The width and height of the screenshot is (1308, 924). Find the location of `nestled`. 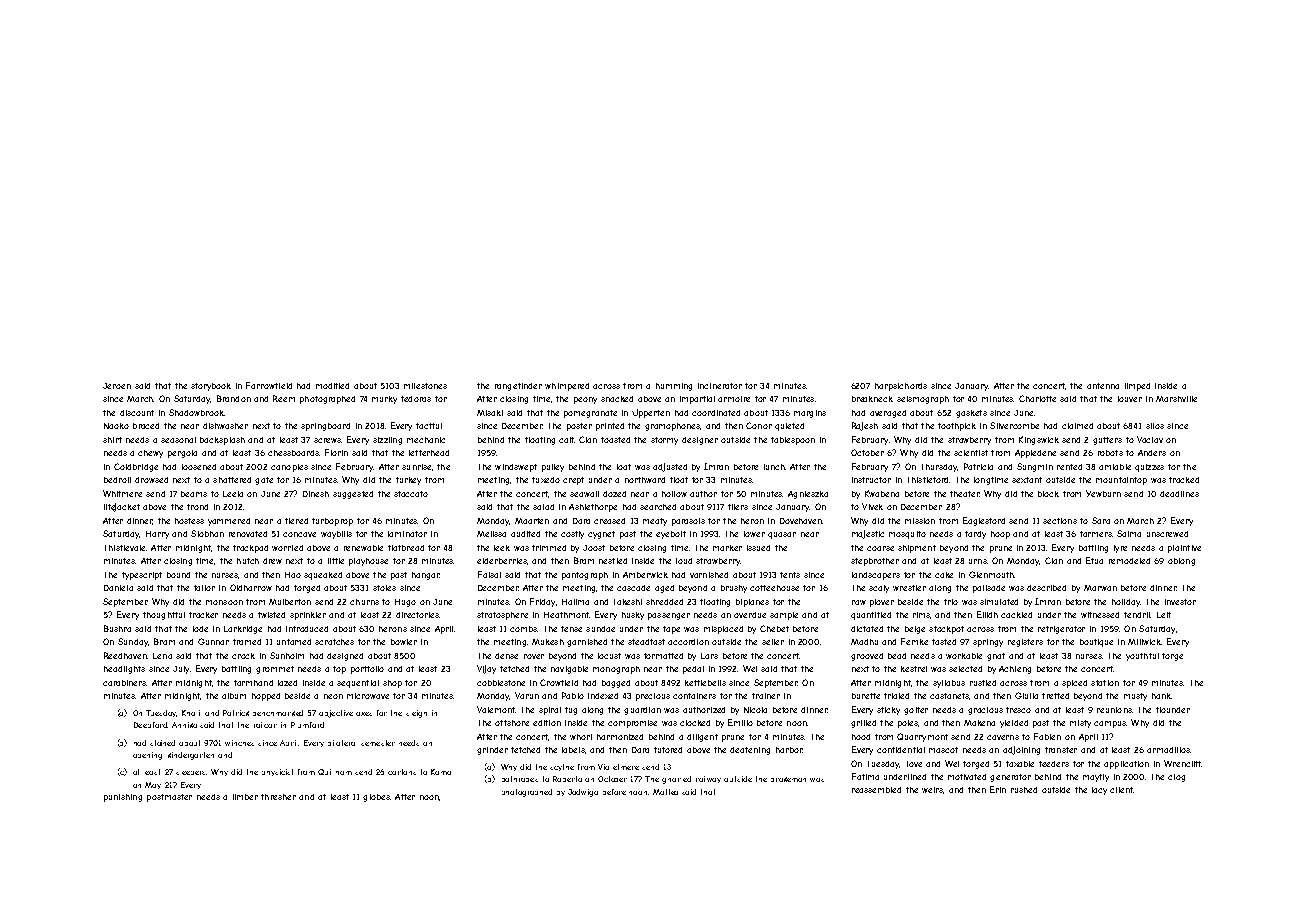

nestled is located at coordinates (613, 561).
